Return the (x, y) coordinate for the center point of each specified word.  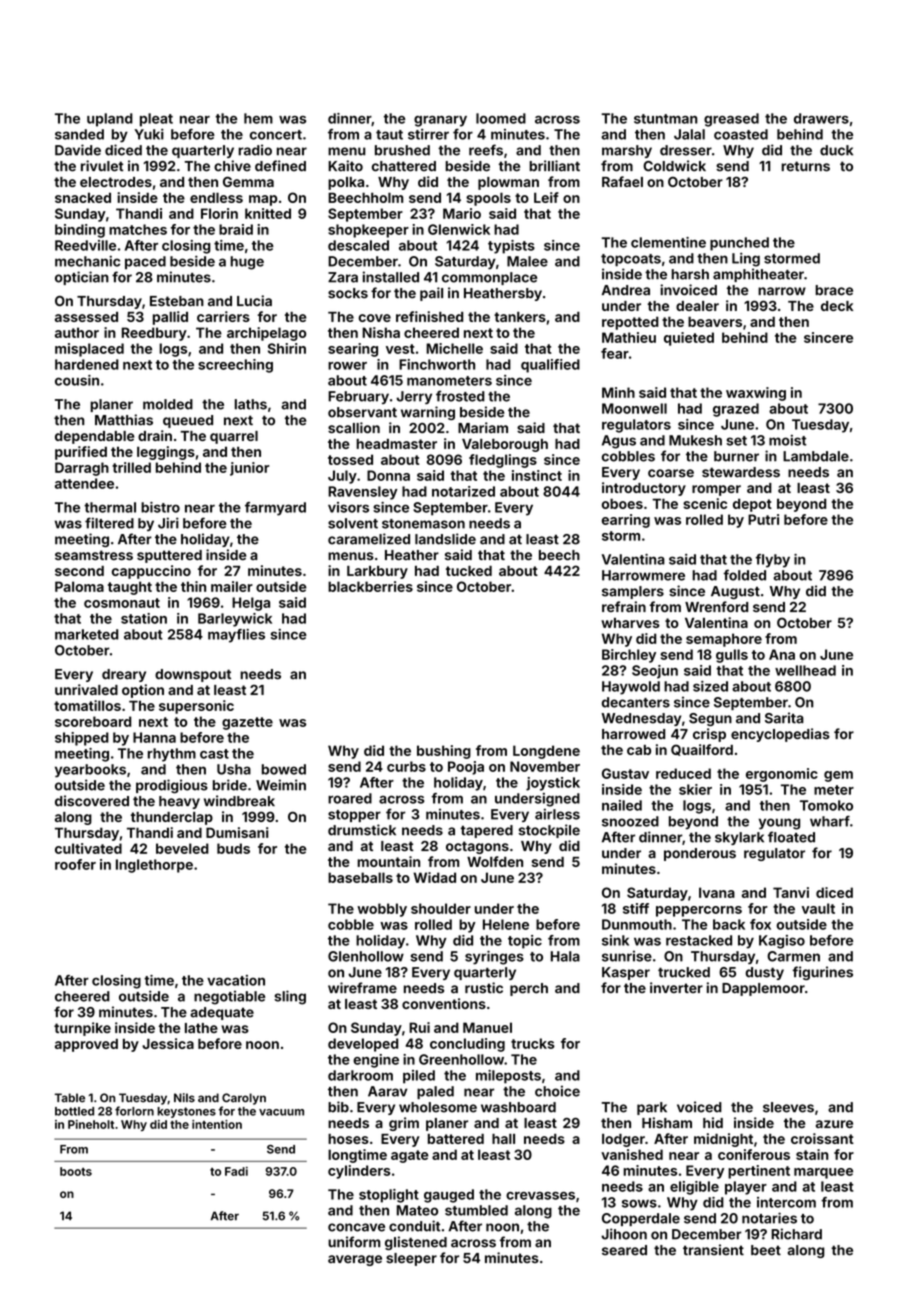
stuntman (665, 119)
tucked (469, 571)
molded (168, 404)
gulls (732, 656)
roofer (75, 864)
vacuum (281, 1112)
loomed (501, 118)
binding (80, 231)
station (144, 618)
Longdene (546, 752)
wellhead (805, 670)
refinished (429, 316)
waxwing (756, 394)
